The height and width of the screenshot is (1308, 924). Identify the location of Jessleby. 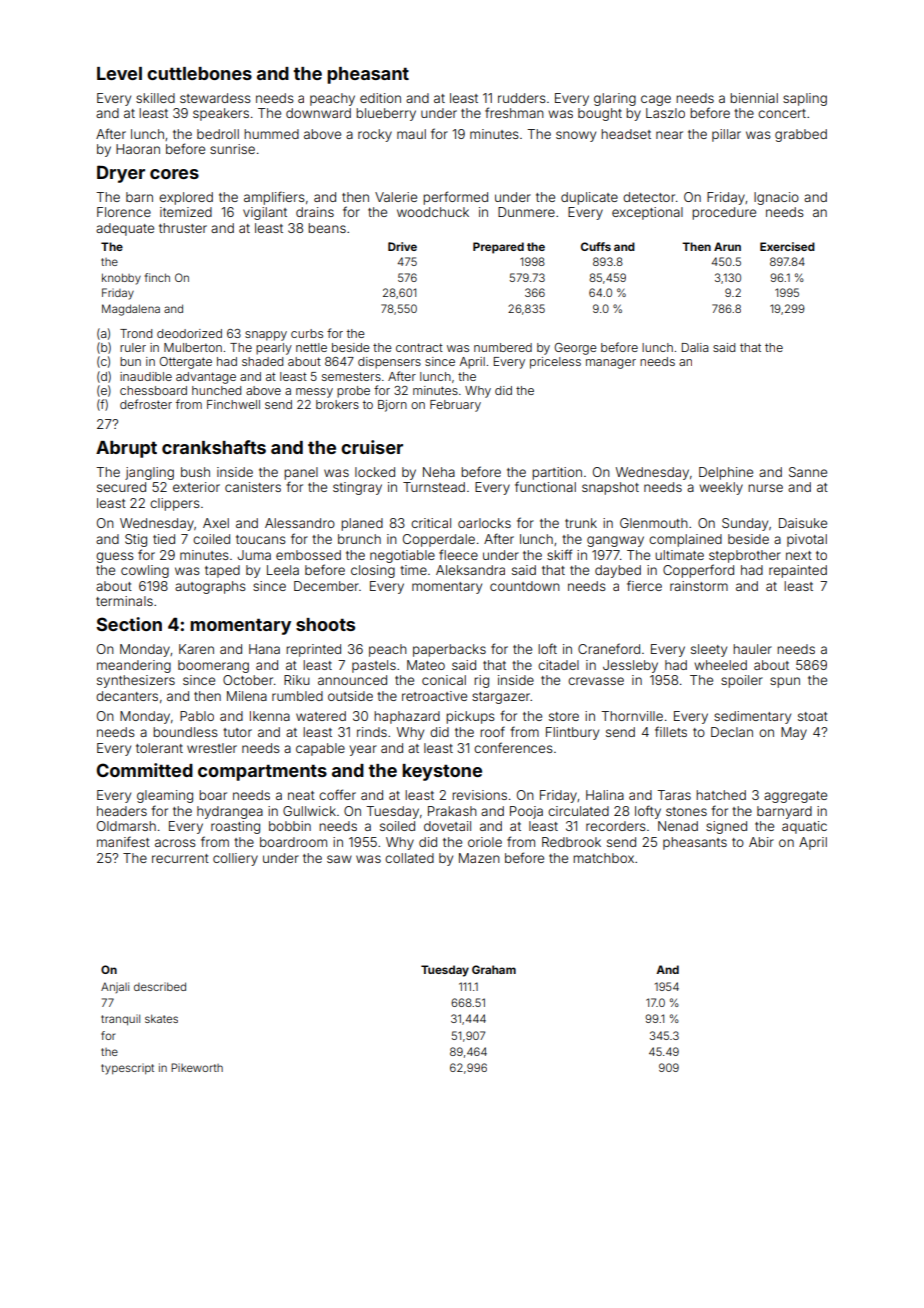
(630, 666).
